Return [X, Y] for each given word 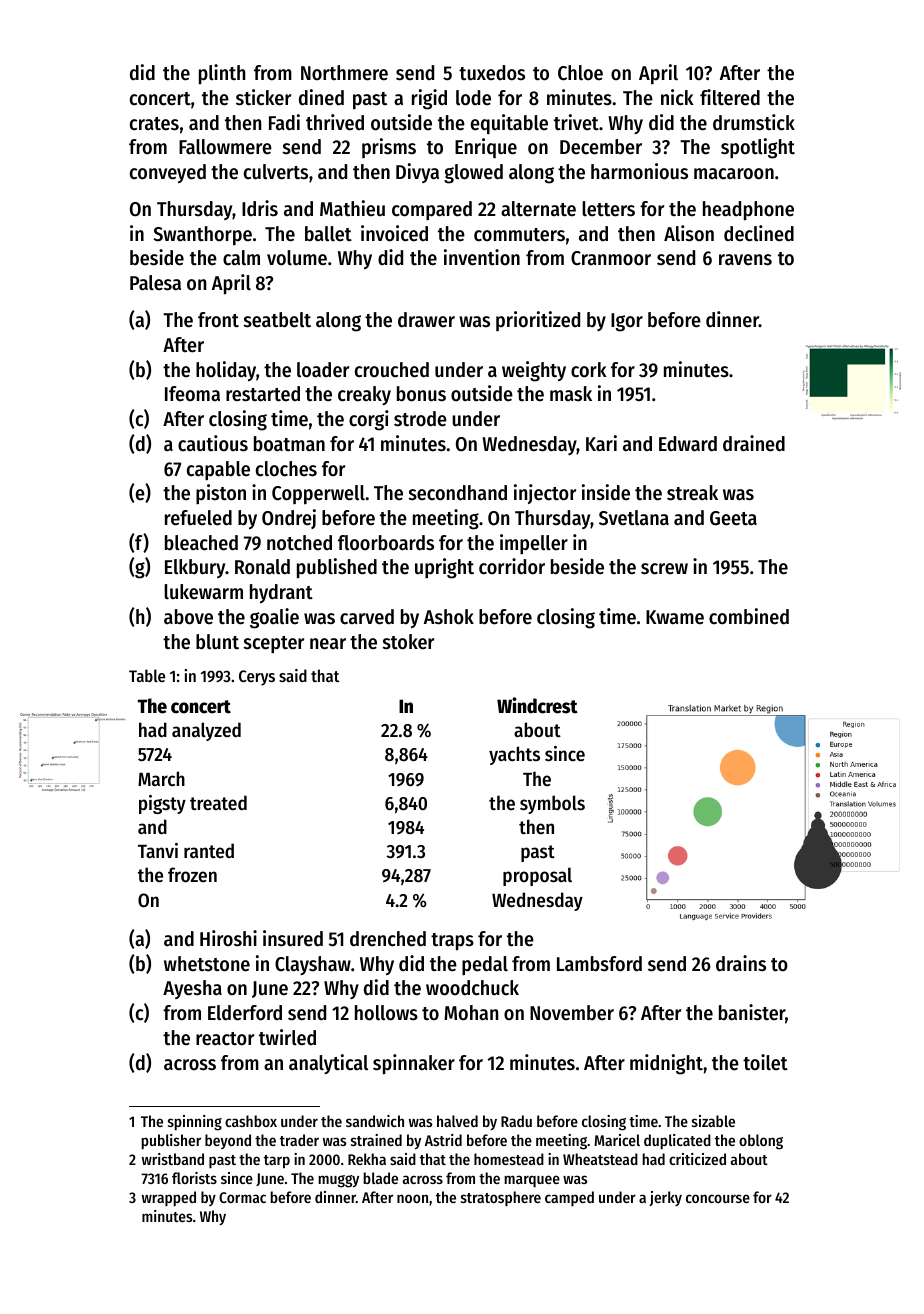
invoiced [394, 233]
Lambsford [599, 964]
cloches [286, 469]
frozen [192, 875]
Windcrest [537, 705]
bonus [421, 394]
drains [741, 963]
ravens [745, 260]
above [188, 617]
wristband [173, 1159]
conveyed [168, 173]
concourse [718, 1198]
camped [569, 1198]
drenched [388, 939]
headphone [748, 211]
